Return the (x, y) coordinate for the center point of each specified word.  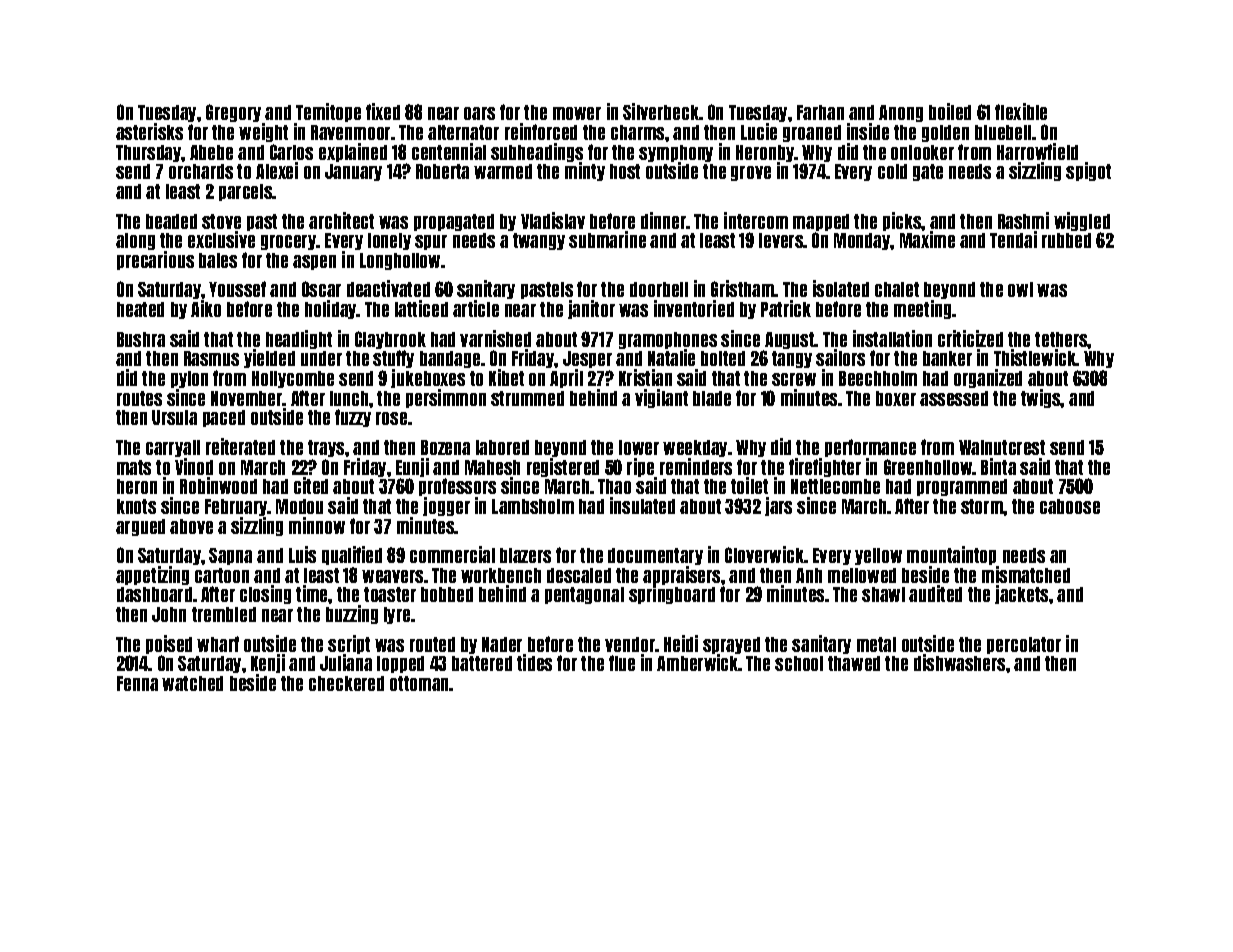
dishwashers (959, 663)
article (476, 308)
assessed (954, 398)
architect (341, 220)
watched (192, 683)
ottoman (420, 683)
